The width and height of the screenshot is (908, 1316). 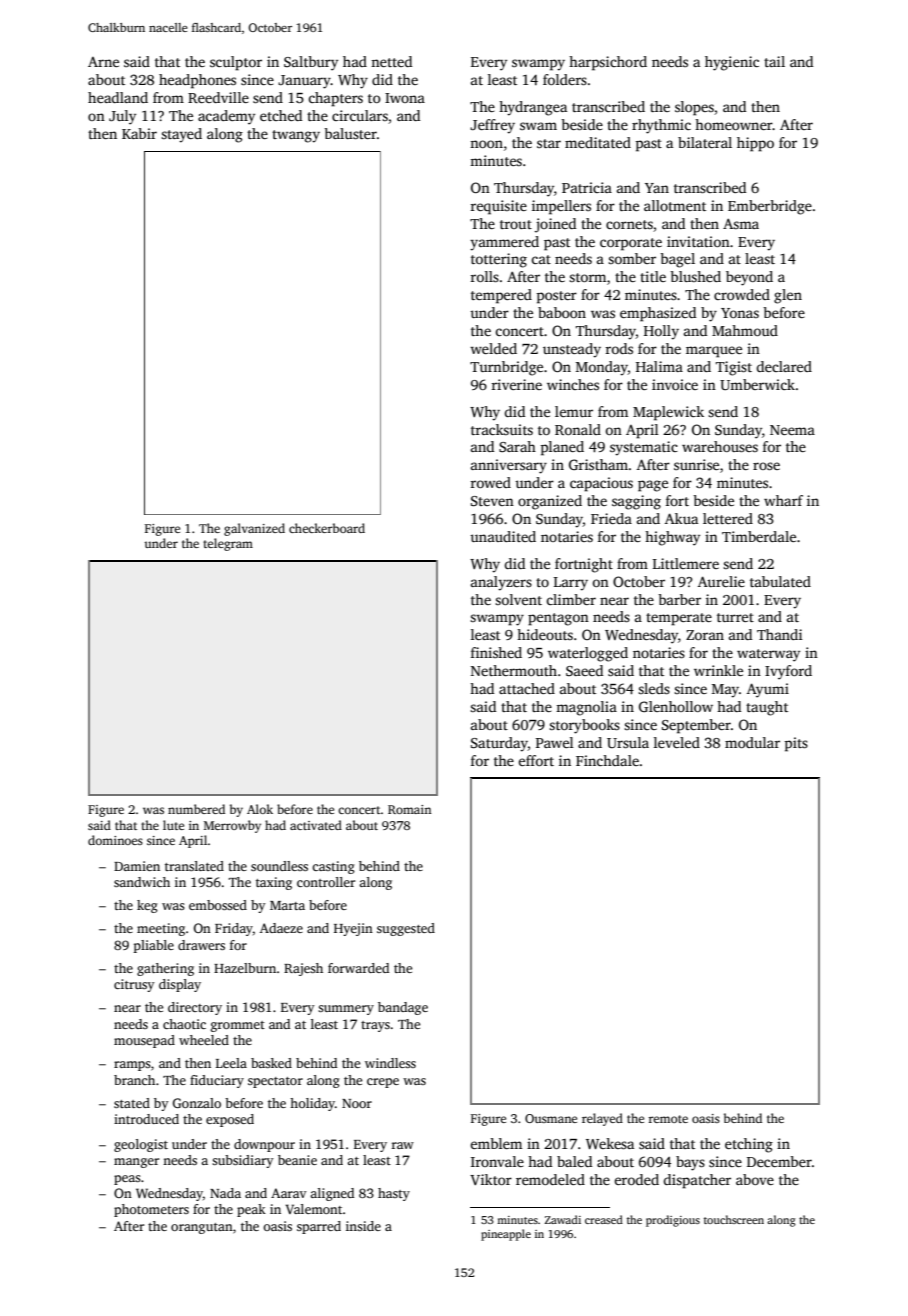 What do you see at coordinates (759, 536) in the screenshot?
I see `Timberdale` at bounding box center [759, 536].
